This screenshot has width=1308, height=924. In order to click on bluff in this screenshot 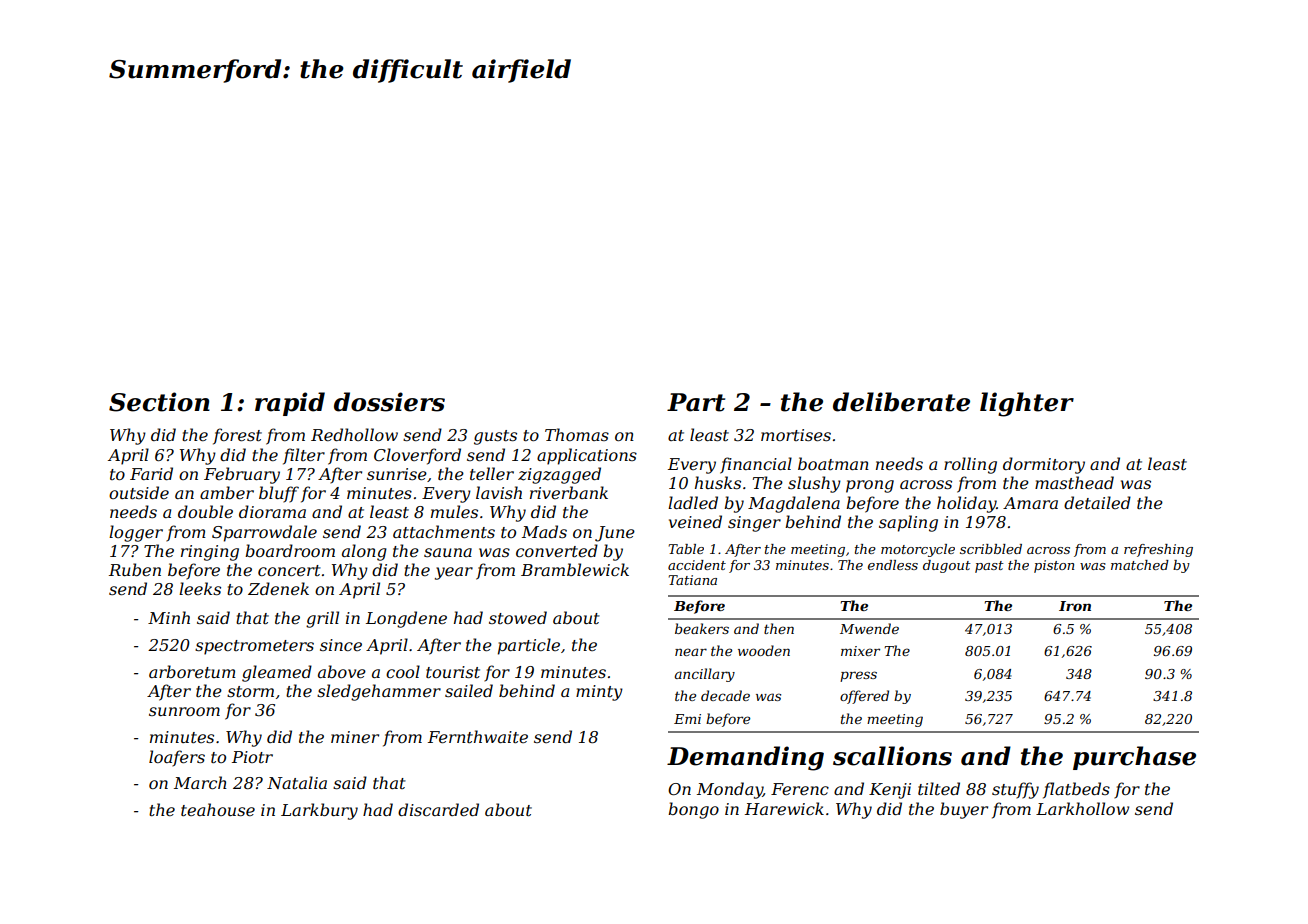, I will do `click(279, 494)`.
